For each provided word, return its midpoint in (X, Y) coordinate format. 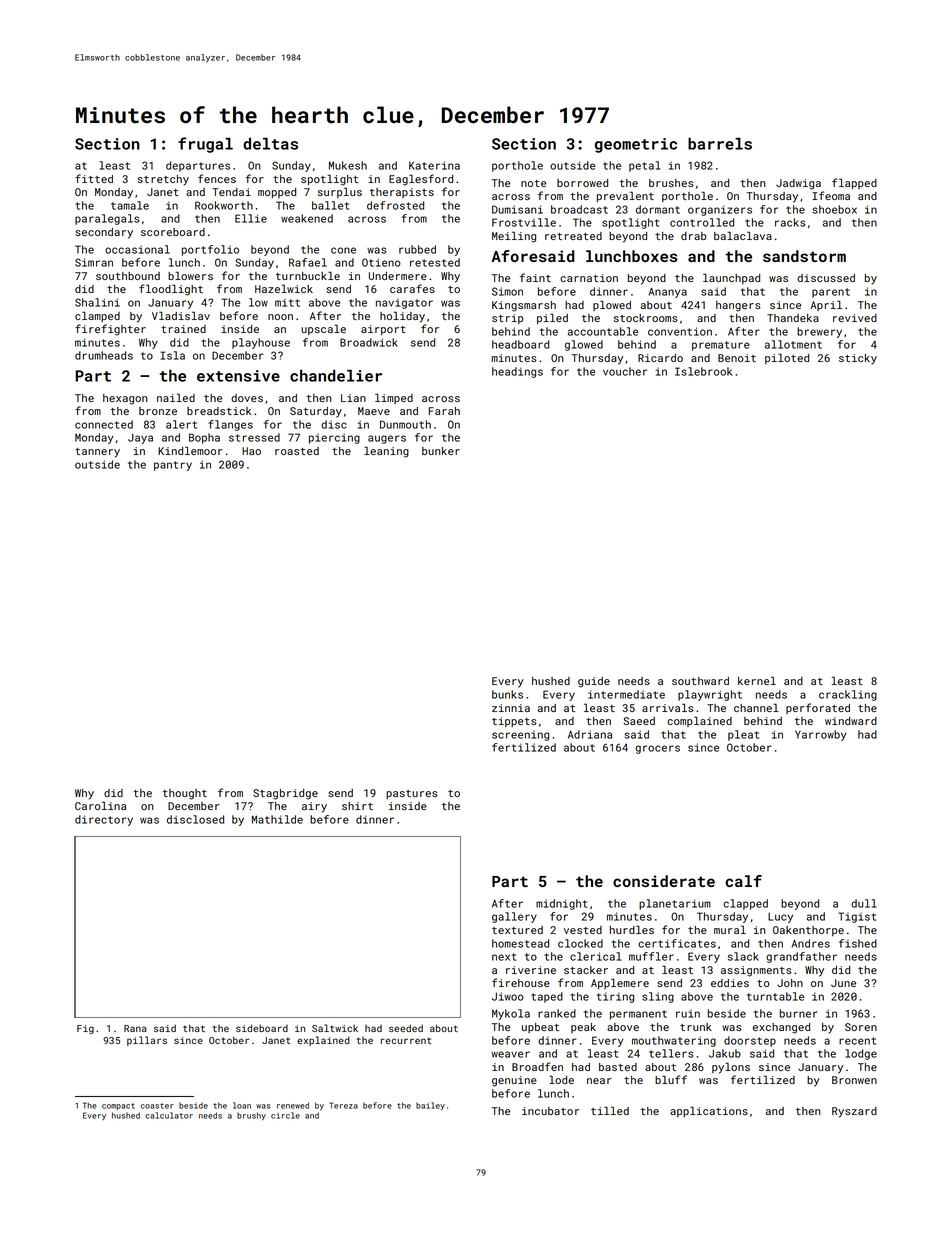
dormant (658, 209)
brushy (251, 1116)
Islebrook (703, 371)
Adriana (590, 734)
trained (183, 329)
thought (185, 794)
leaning (386, 452)
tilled (610, 1110)
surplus (340, 192)
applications (709, 1111)
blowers (190, 275)
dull (864, 903)
